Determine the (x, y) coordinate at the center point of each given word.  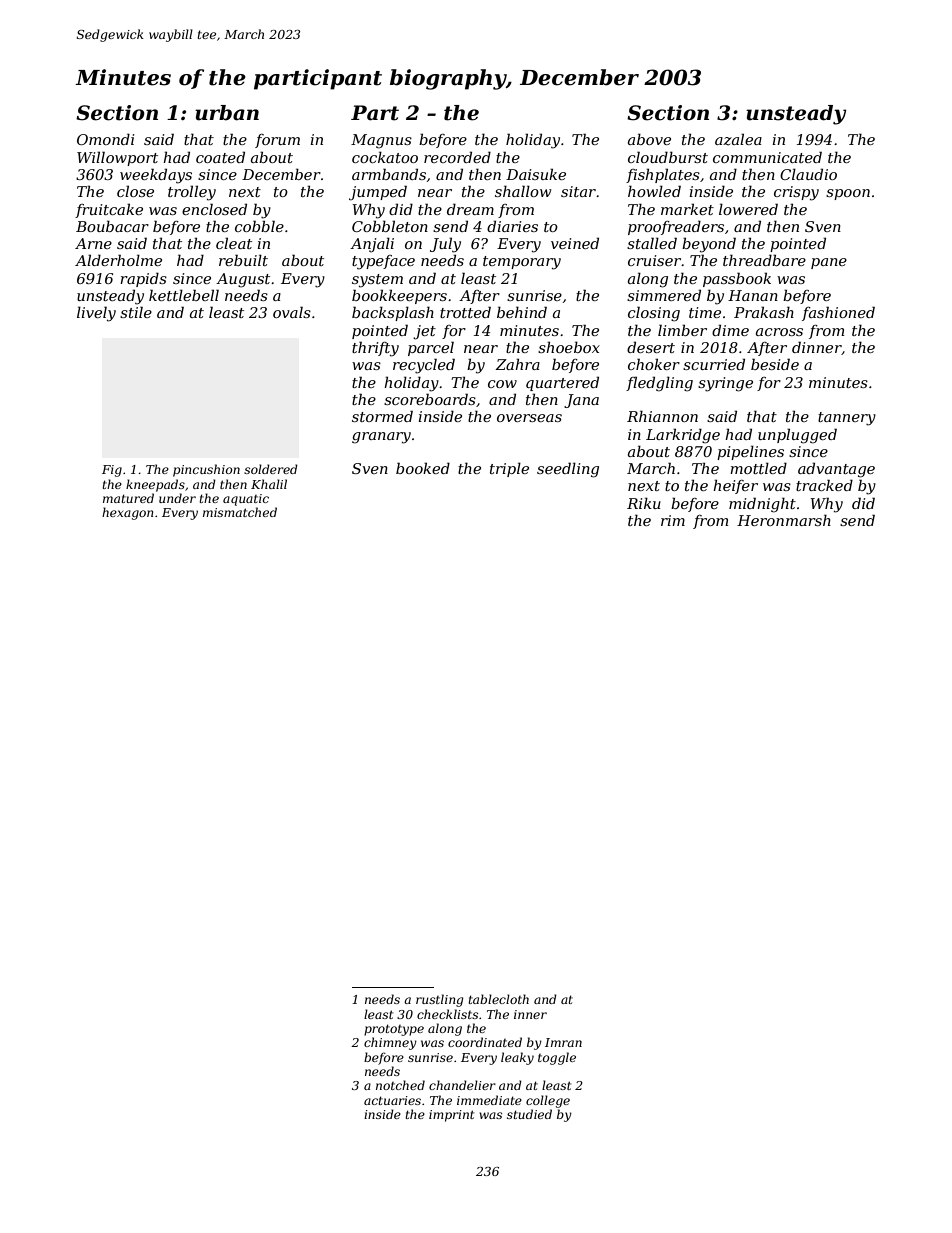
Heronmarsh (784, 520)
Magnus (381, 141)
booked (423, 468)
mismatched (240, 512)
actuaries (392, 1100)
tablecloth (498, 999)
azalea (738, 139)
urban (227, 113)
